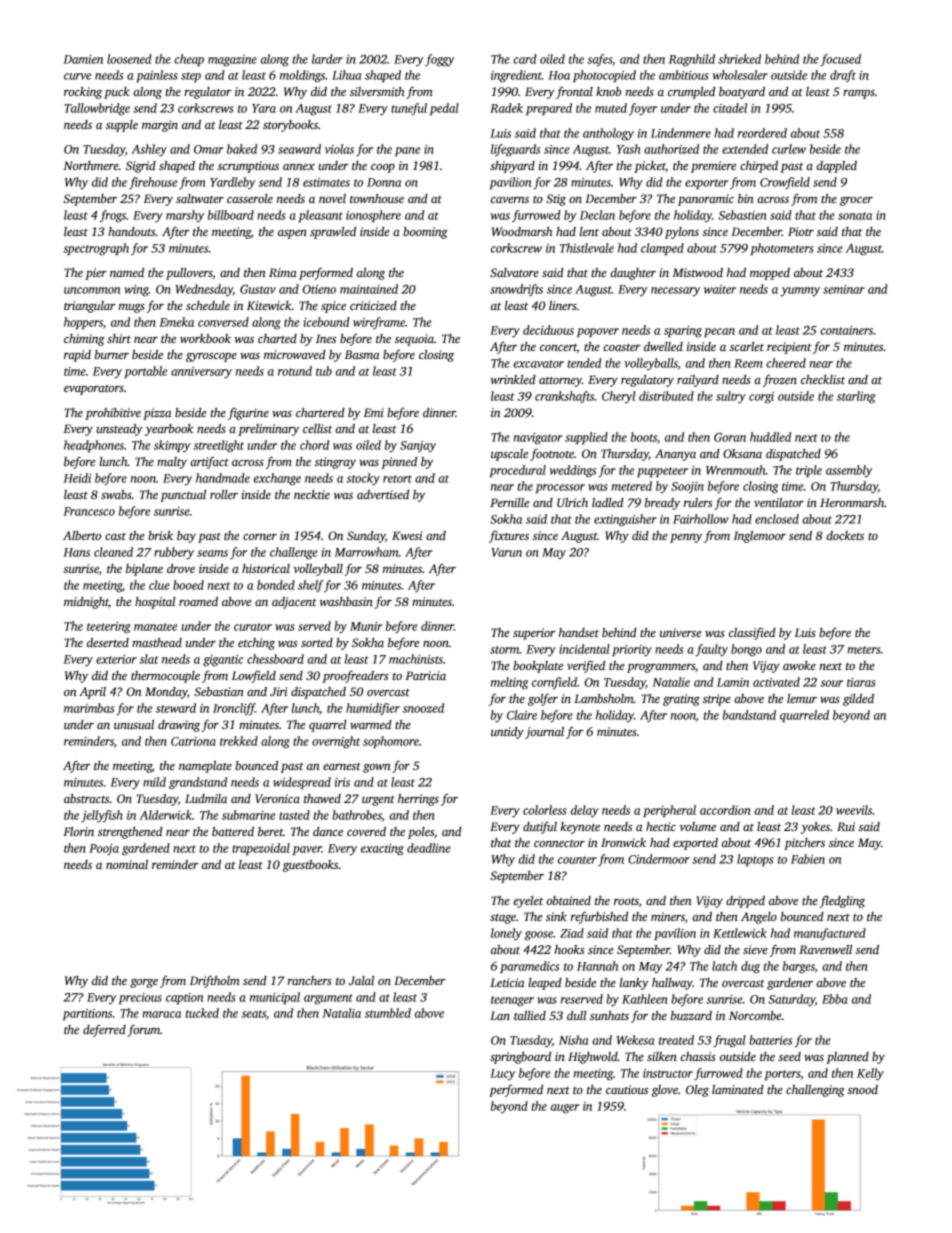 The image size is (952, 1233). Describe the element at coordinates (426, 675) in the screenshot. I see `Patricia` at that location.
